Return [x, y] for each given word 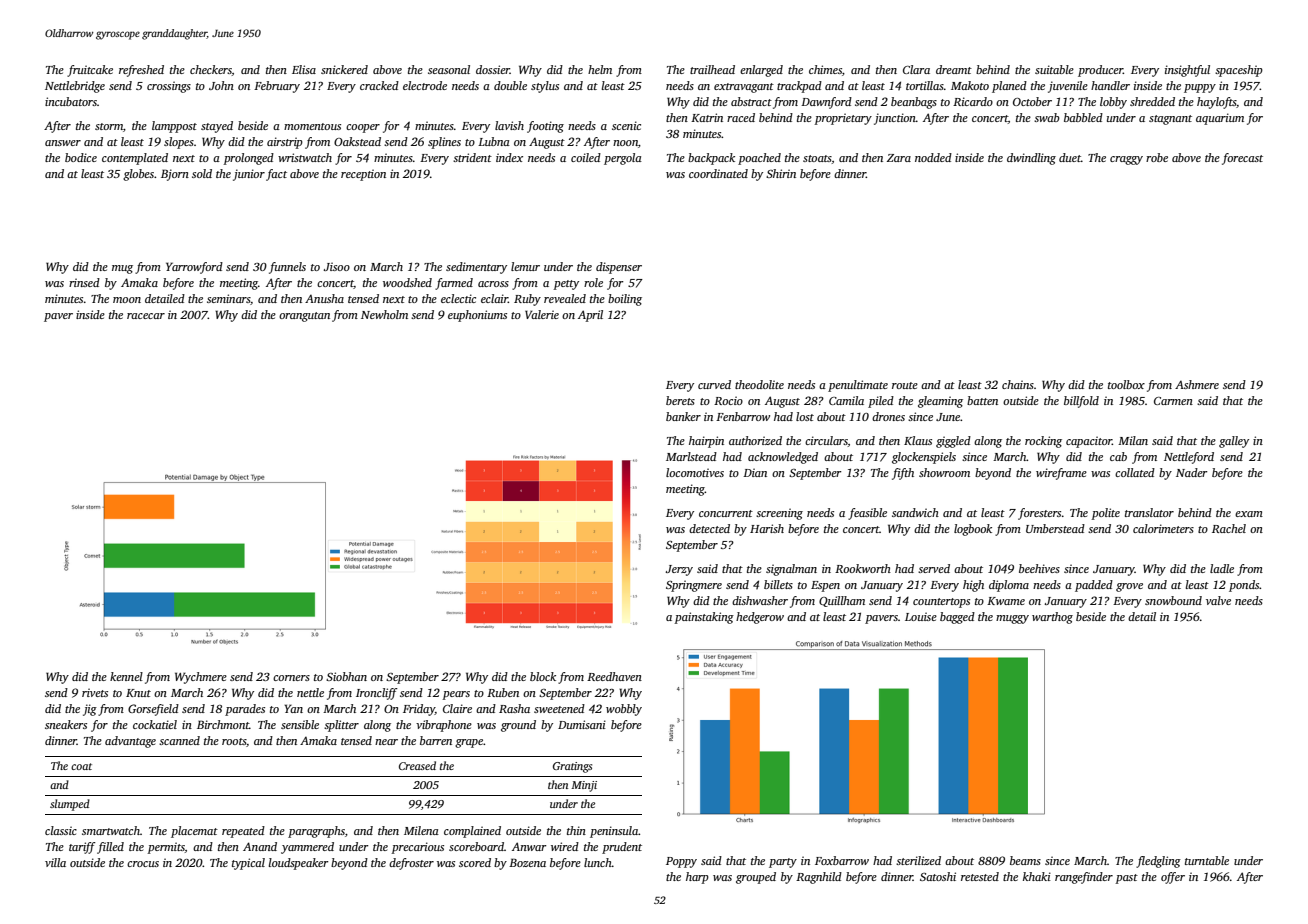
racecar [146, 316]
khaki [1037, 876]
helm [600, 69]
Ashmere [1197, 384]
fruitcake [90, 71]
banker [683, 416]
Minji [584, 786]
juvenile [1068, 87]
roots [234, 741]
